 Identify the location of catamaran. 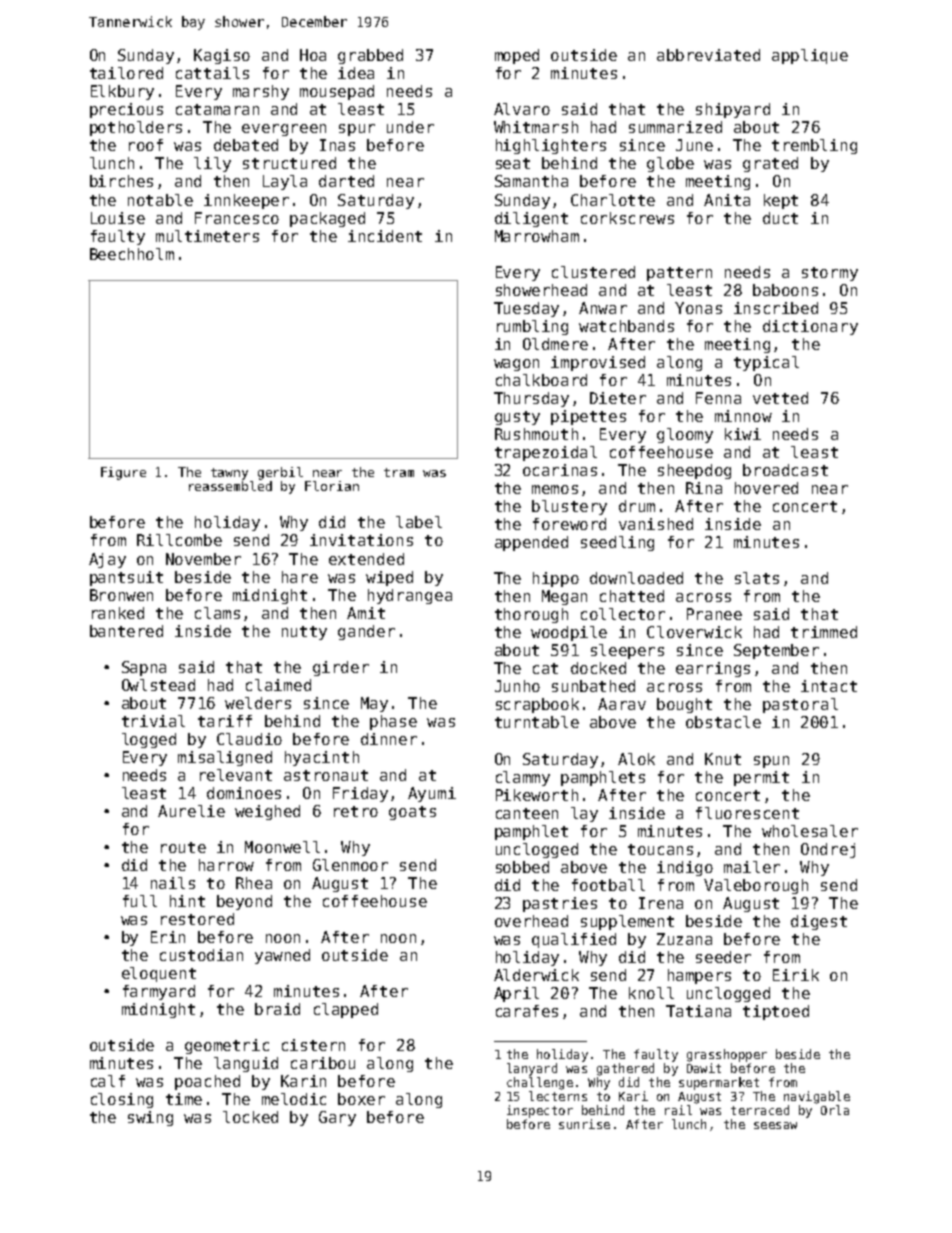
(217, 109).
